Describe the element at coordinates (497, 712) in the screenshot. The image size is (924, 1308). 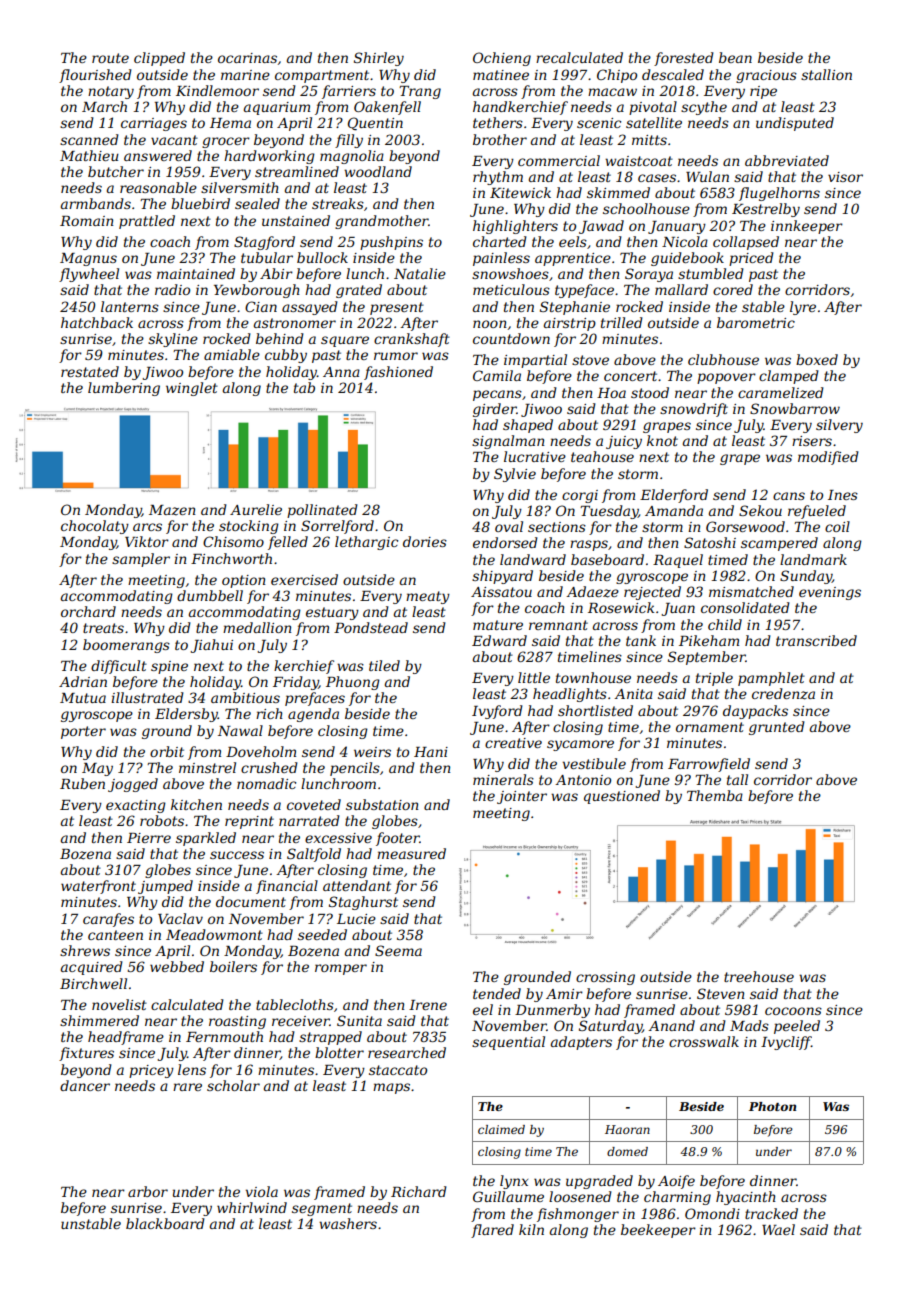
I see `Ivyford` at that location.
